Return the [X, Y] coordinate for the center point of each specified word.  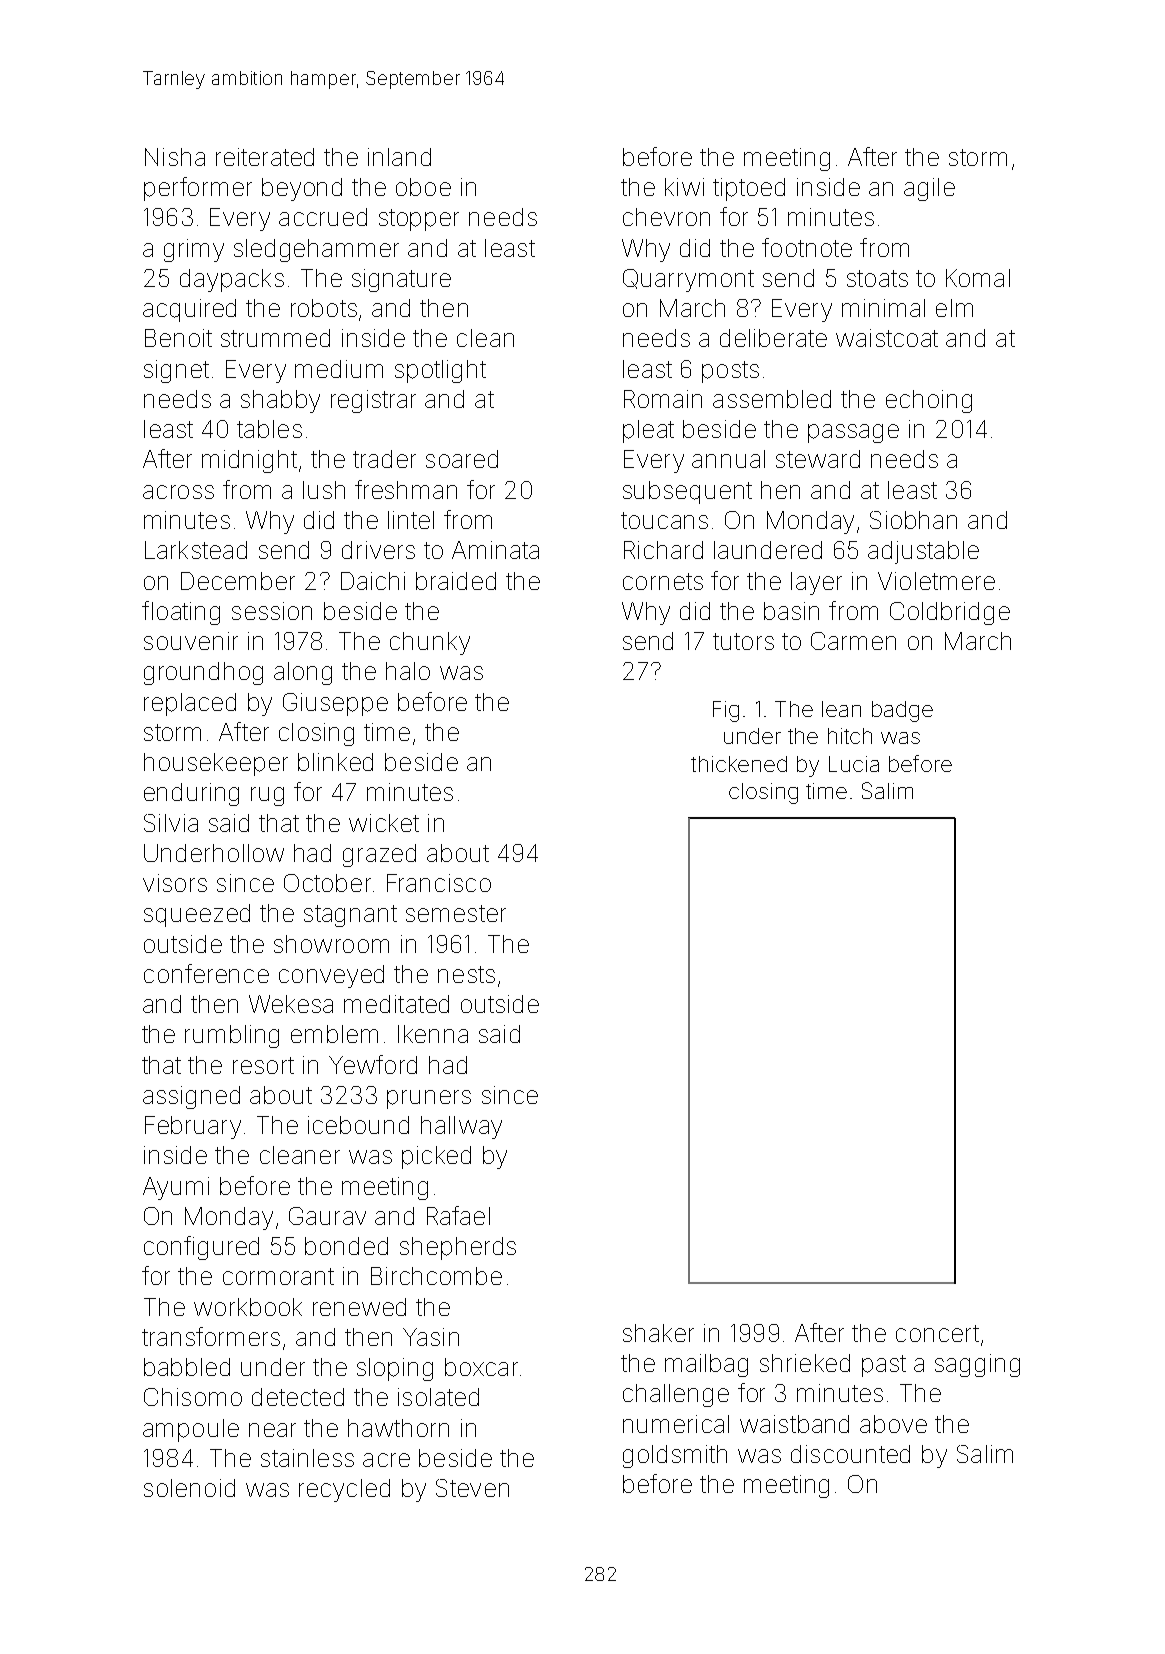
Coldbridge [950, 613]
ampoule [191, 1430]
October [327, 883]
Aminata [495, 550]
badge [902, 711]
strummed [275, 338]
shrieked [805, 1363]
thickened [739, 764]
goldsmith [675, 1456]
